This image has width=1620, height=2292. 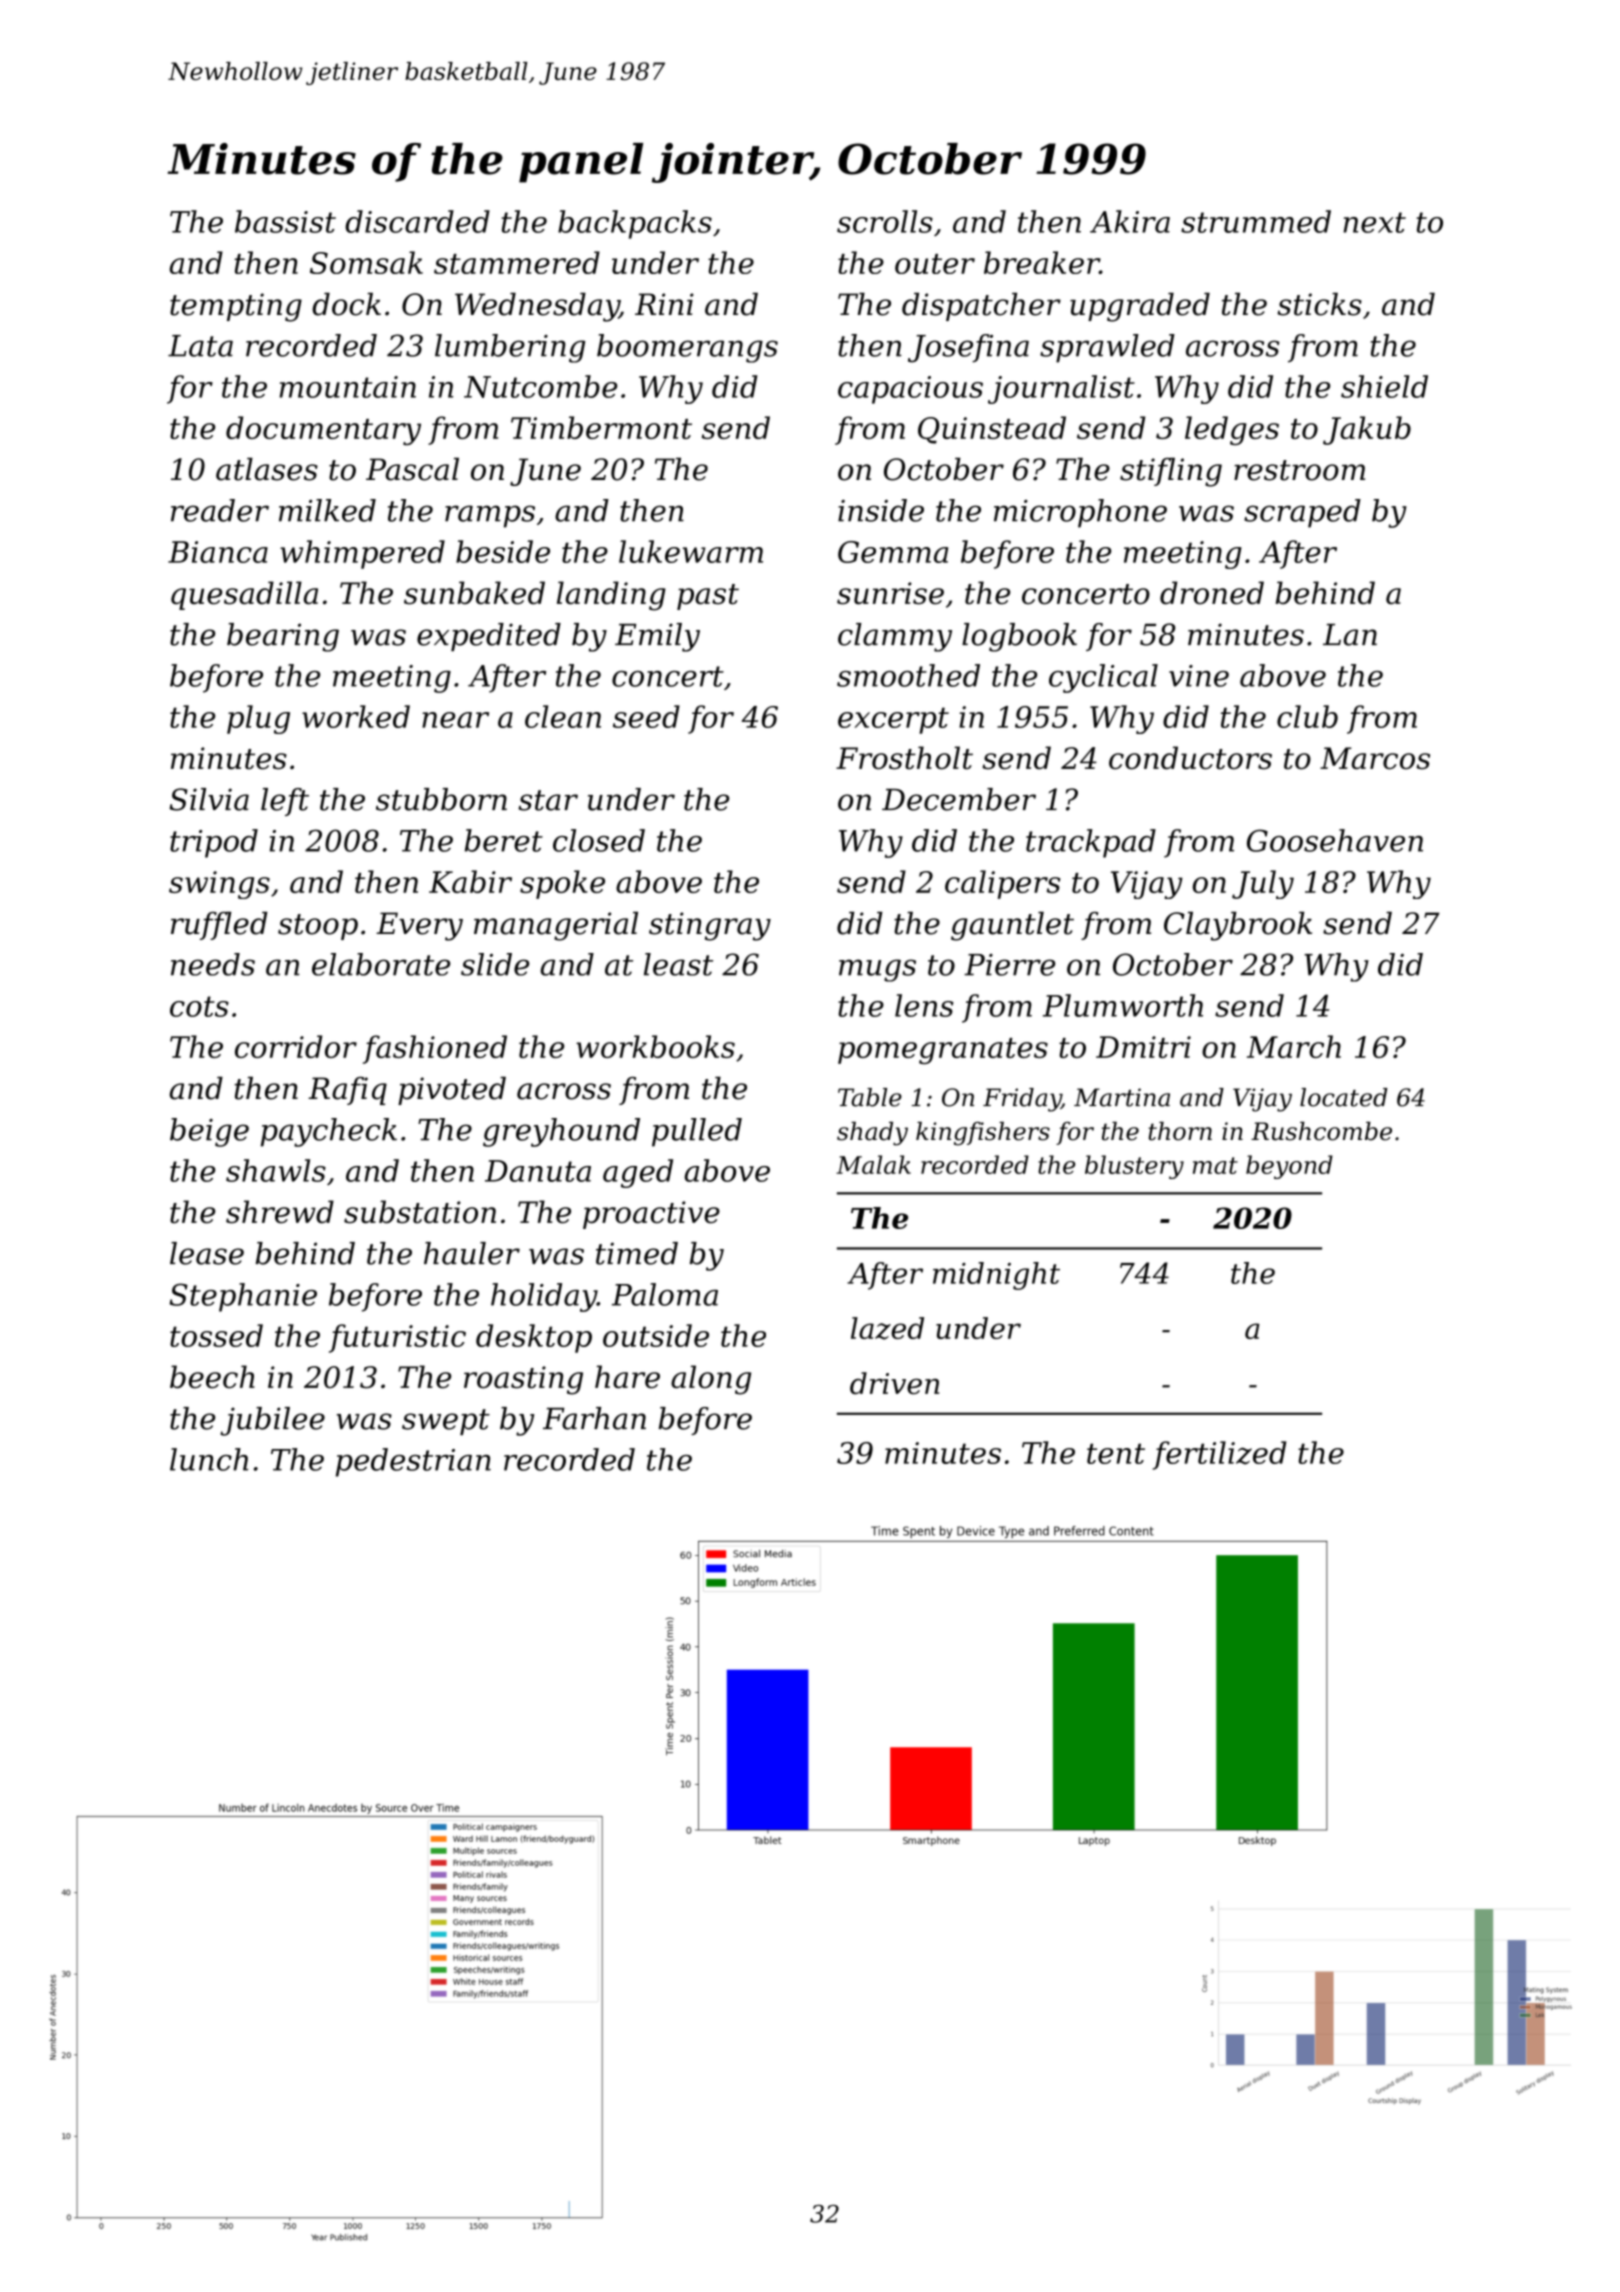 I want to click on bearing, so click(x=283, y=637).
